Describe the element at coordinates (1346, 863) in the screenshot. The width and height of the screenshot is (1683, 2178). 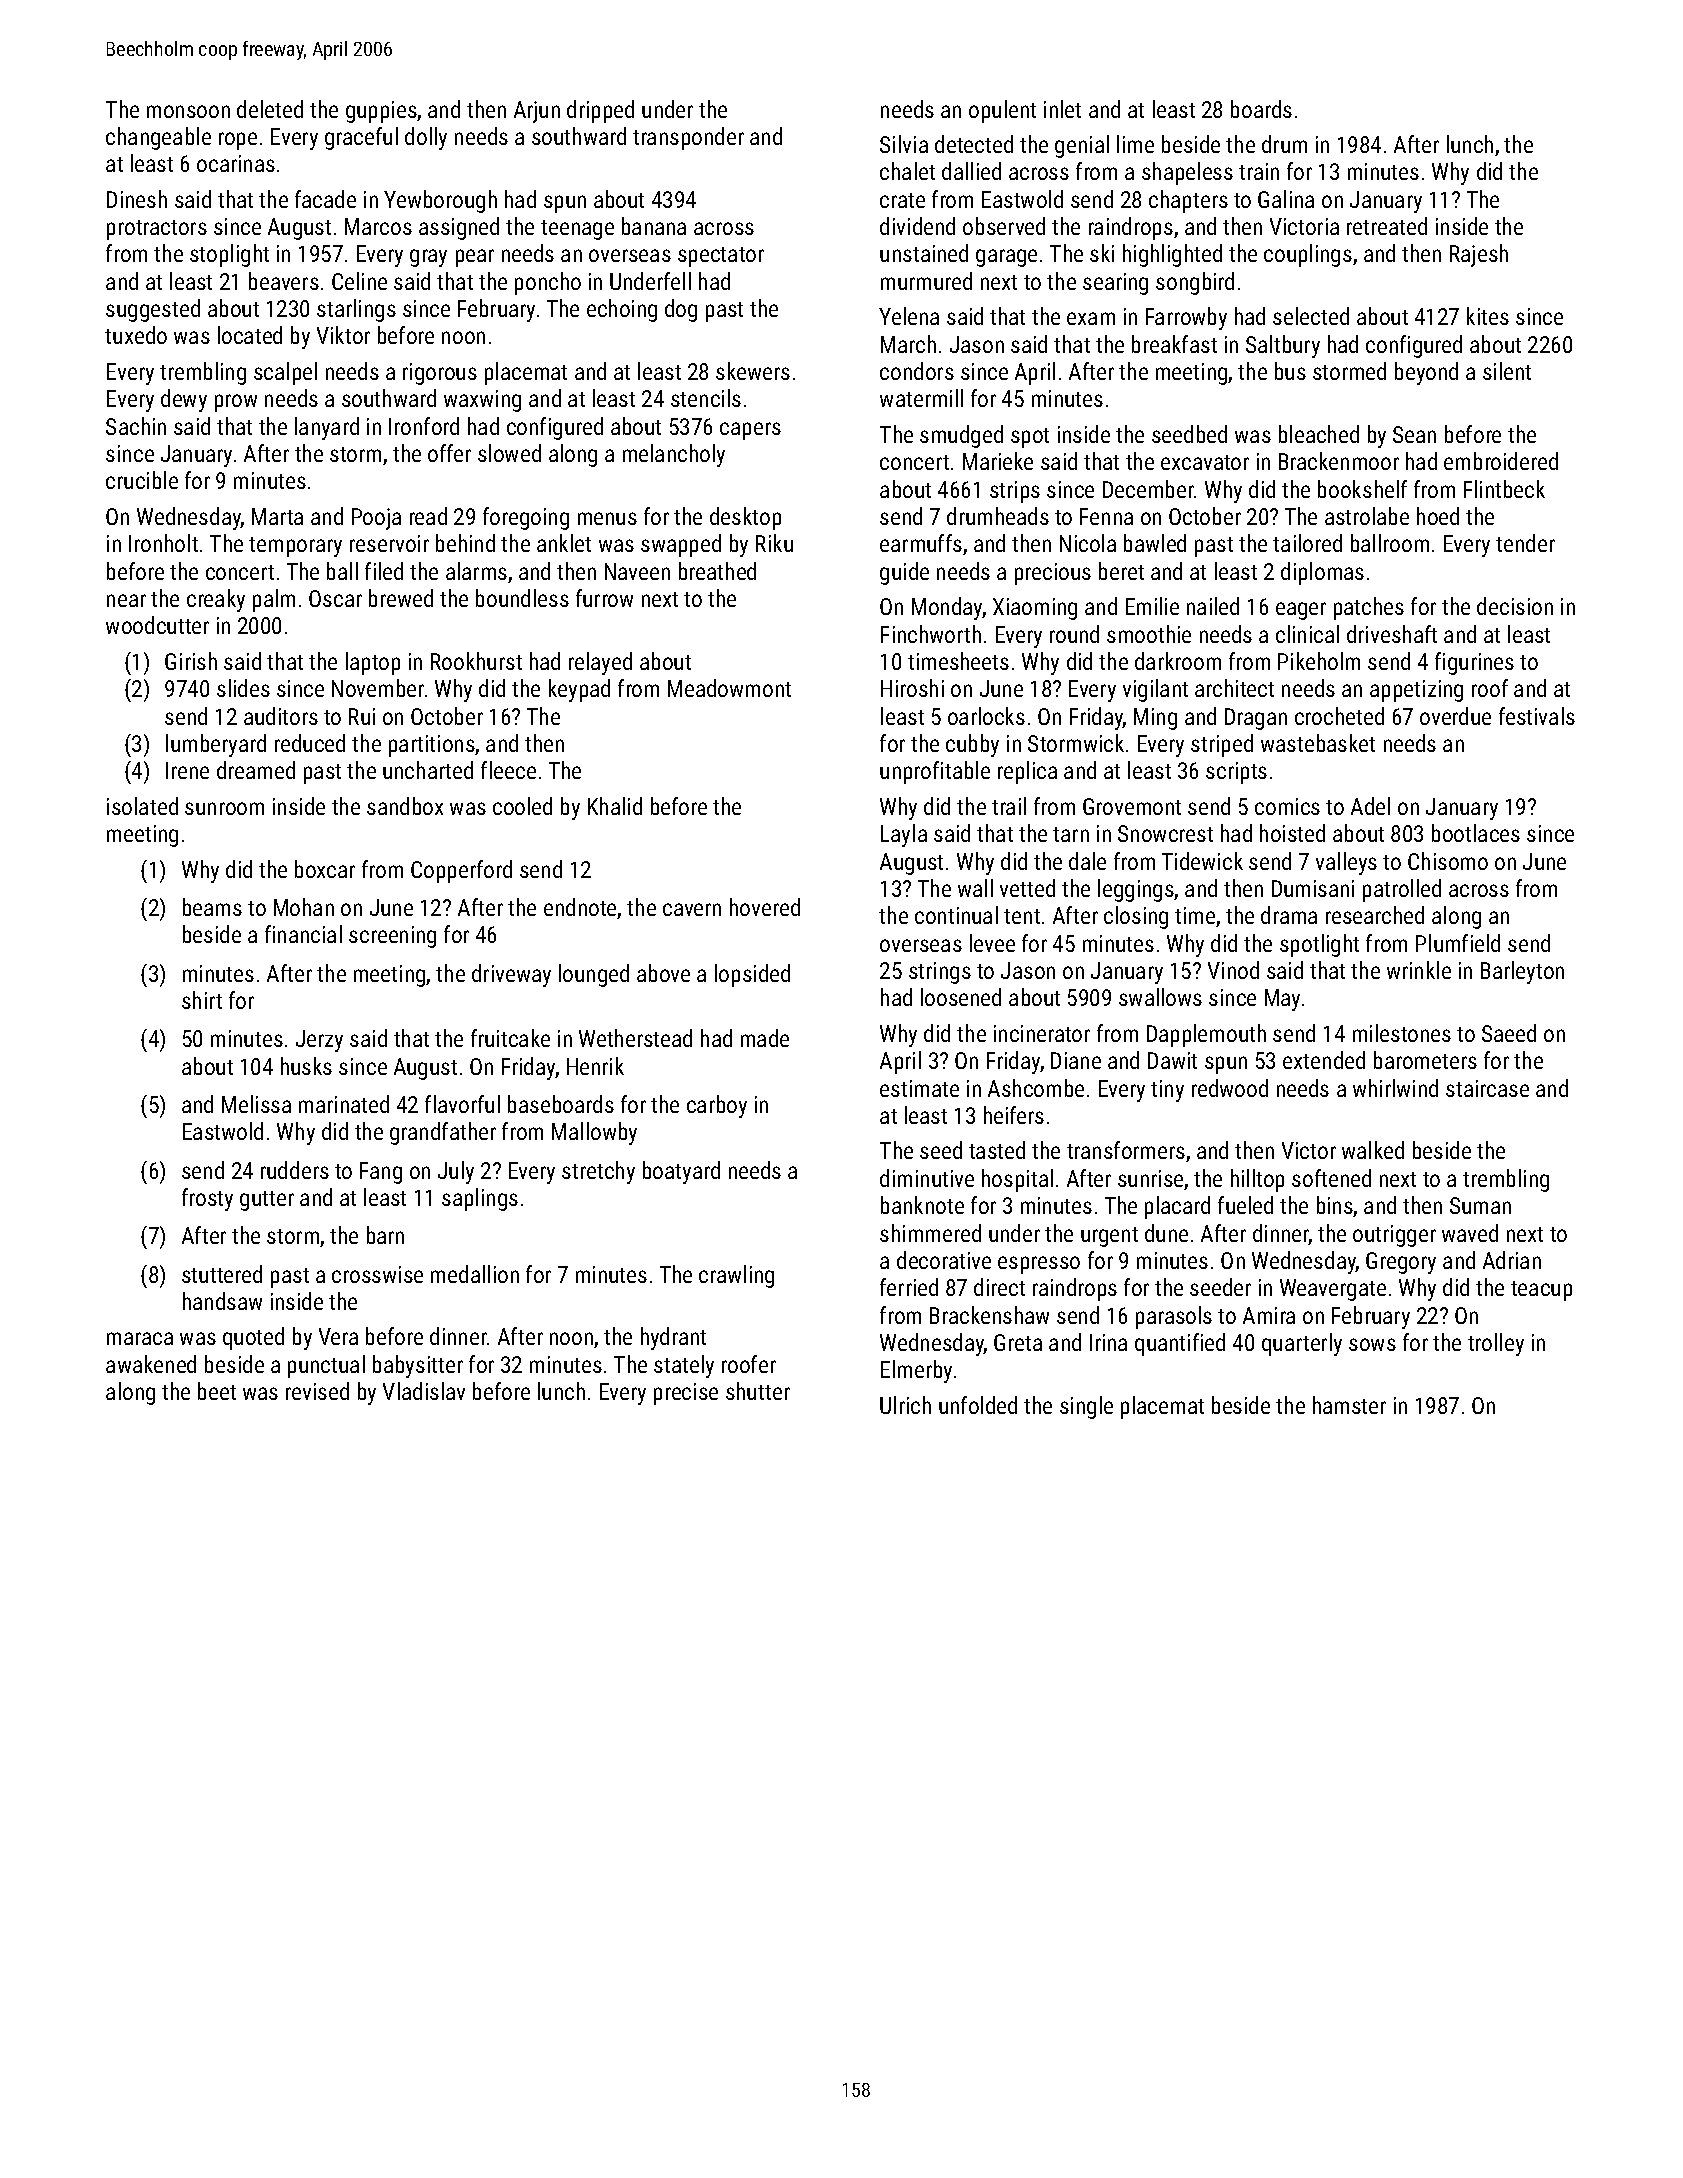
I see `valleys` at that location.
